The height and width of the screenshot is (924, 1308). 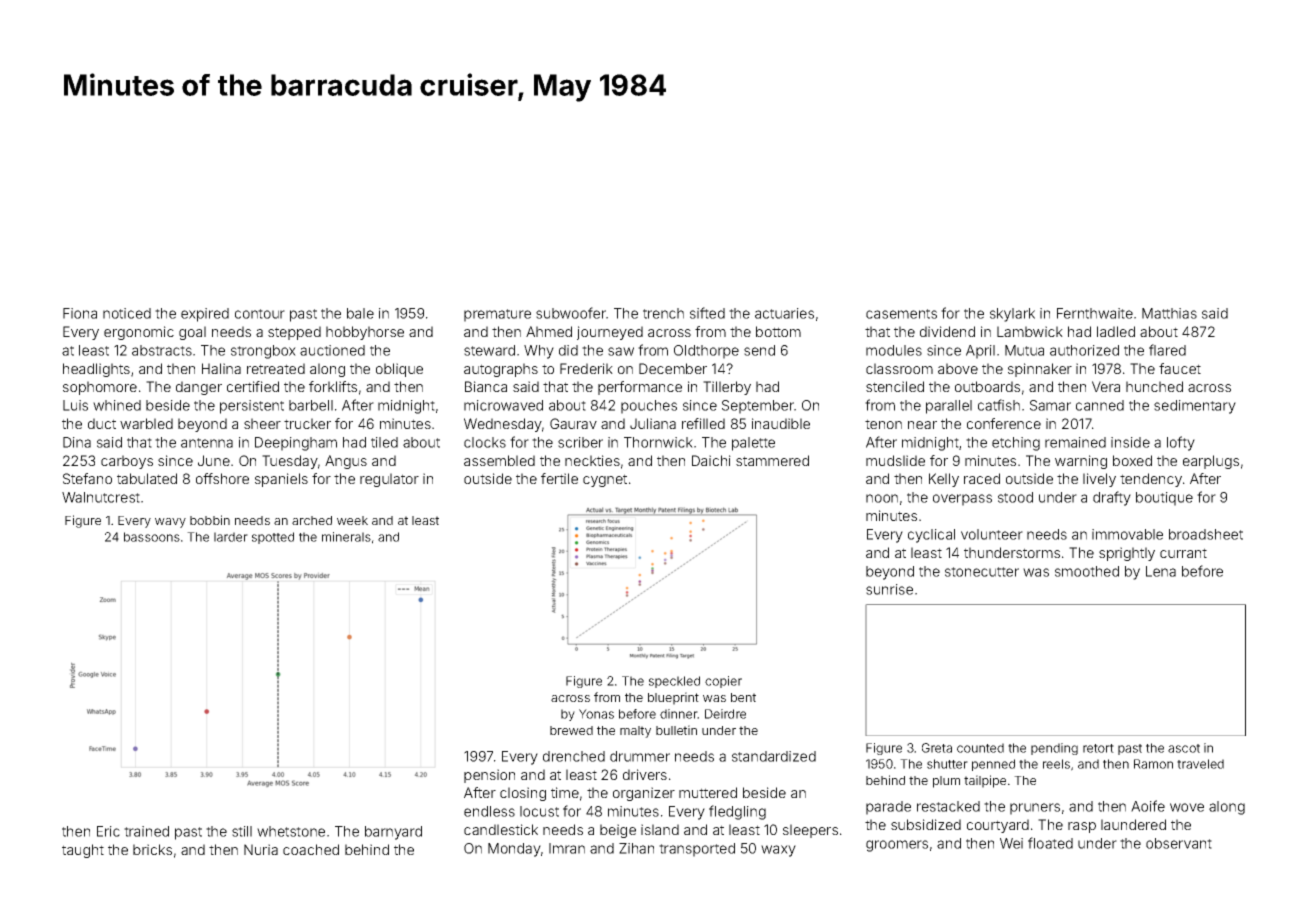 I want to click on headlights, so click(x=96, y=370).
